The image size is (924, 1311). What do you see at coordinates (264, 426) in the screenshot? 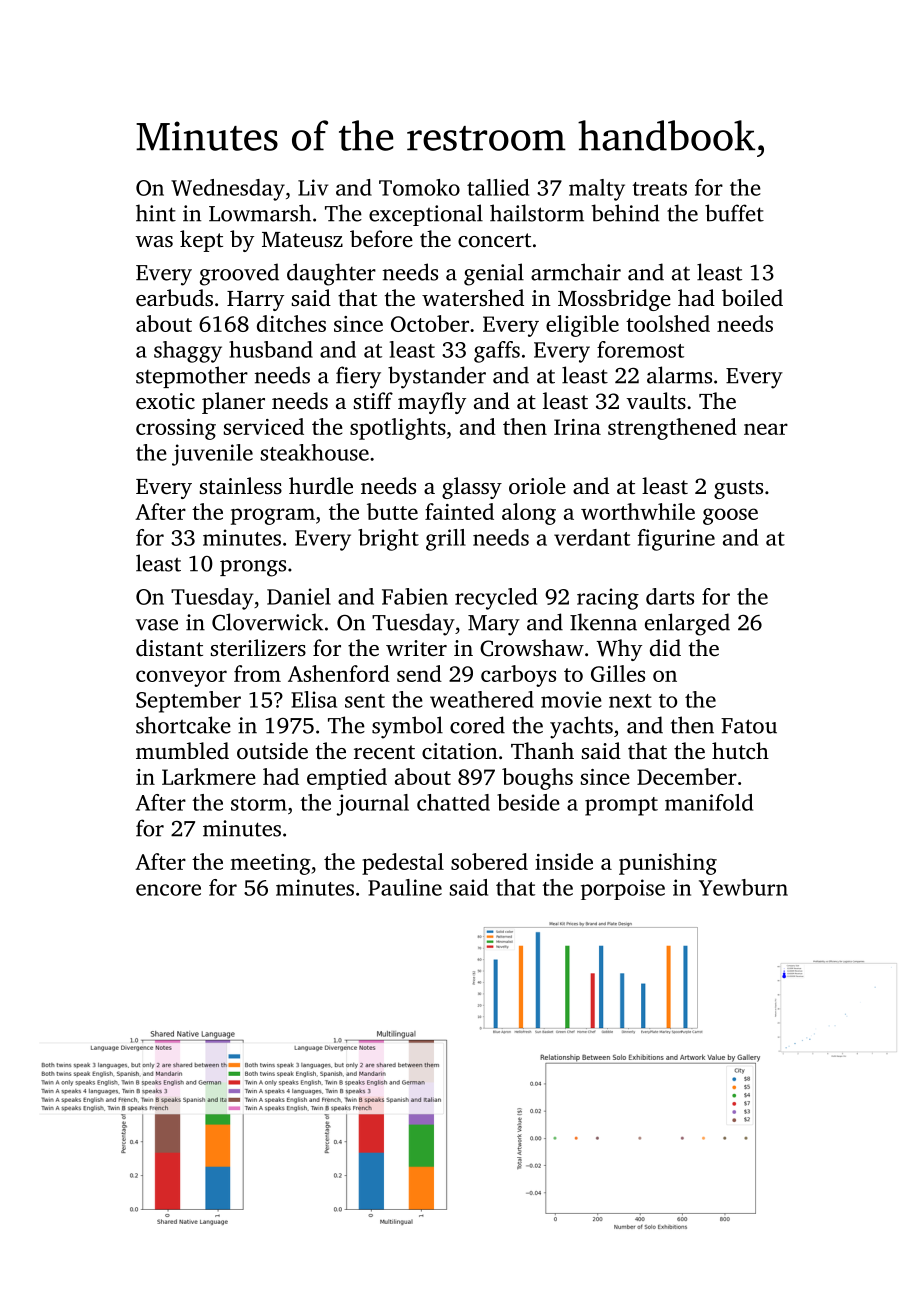
I see `serviced` at bounding box center [264, 426].
